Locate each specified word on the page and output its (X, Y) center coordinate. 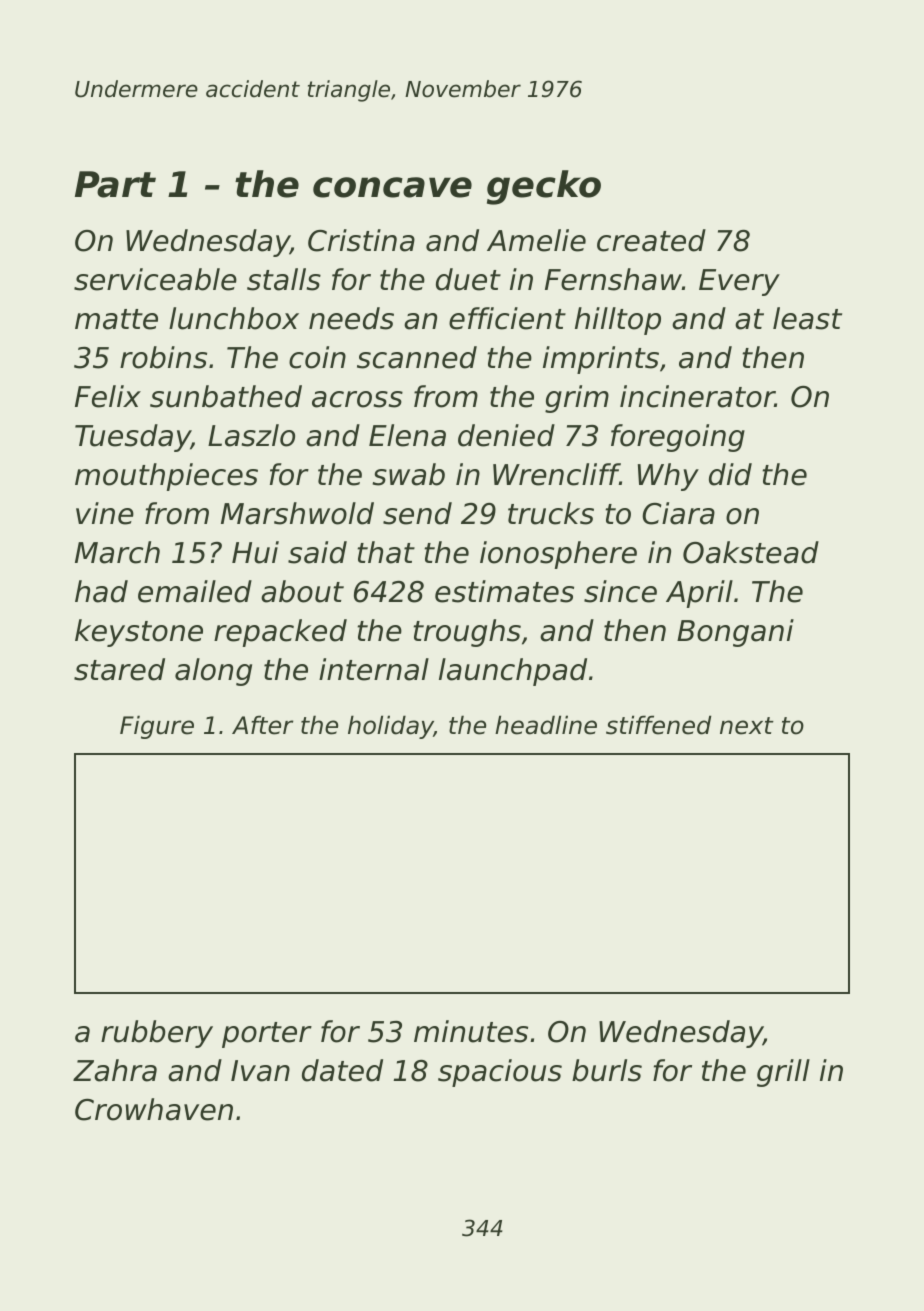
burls (607, 1070)
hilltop (618, 321)
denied (506, 435)
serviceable (155, 279)
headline (546, 725)
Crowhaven (154, 1109)
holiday (391, 727)
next (747, 726)
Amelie (536, 240)
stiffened (658, 725)
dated (342, 1070)
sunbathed (226, 396)
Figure (157, 727)
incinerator (697, 396)
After (262, 725)
